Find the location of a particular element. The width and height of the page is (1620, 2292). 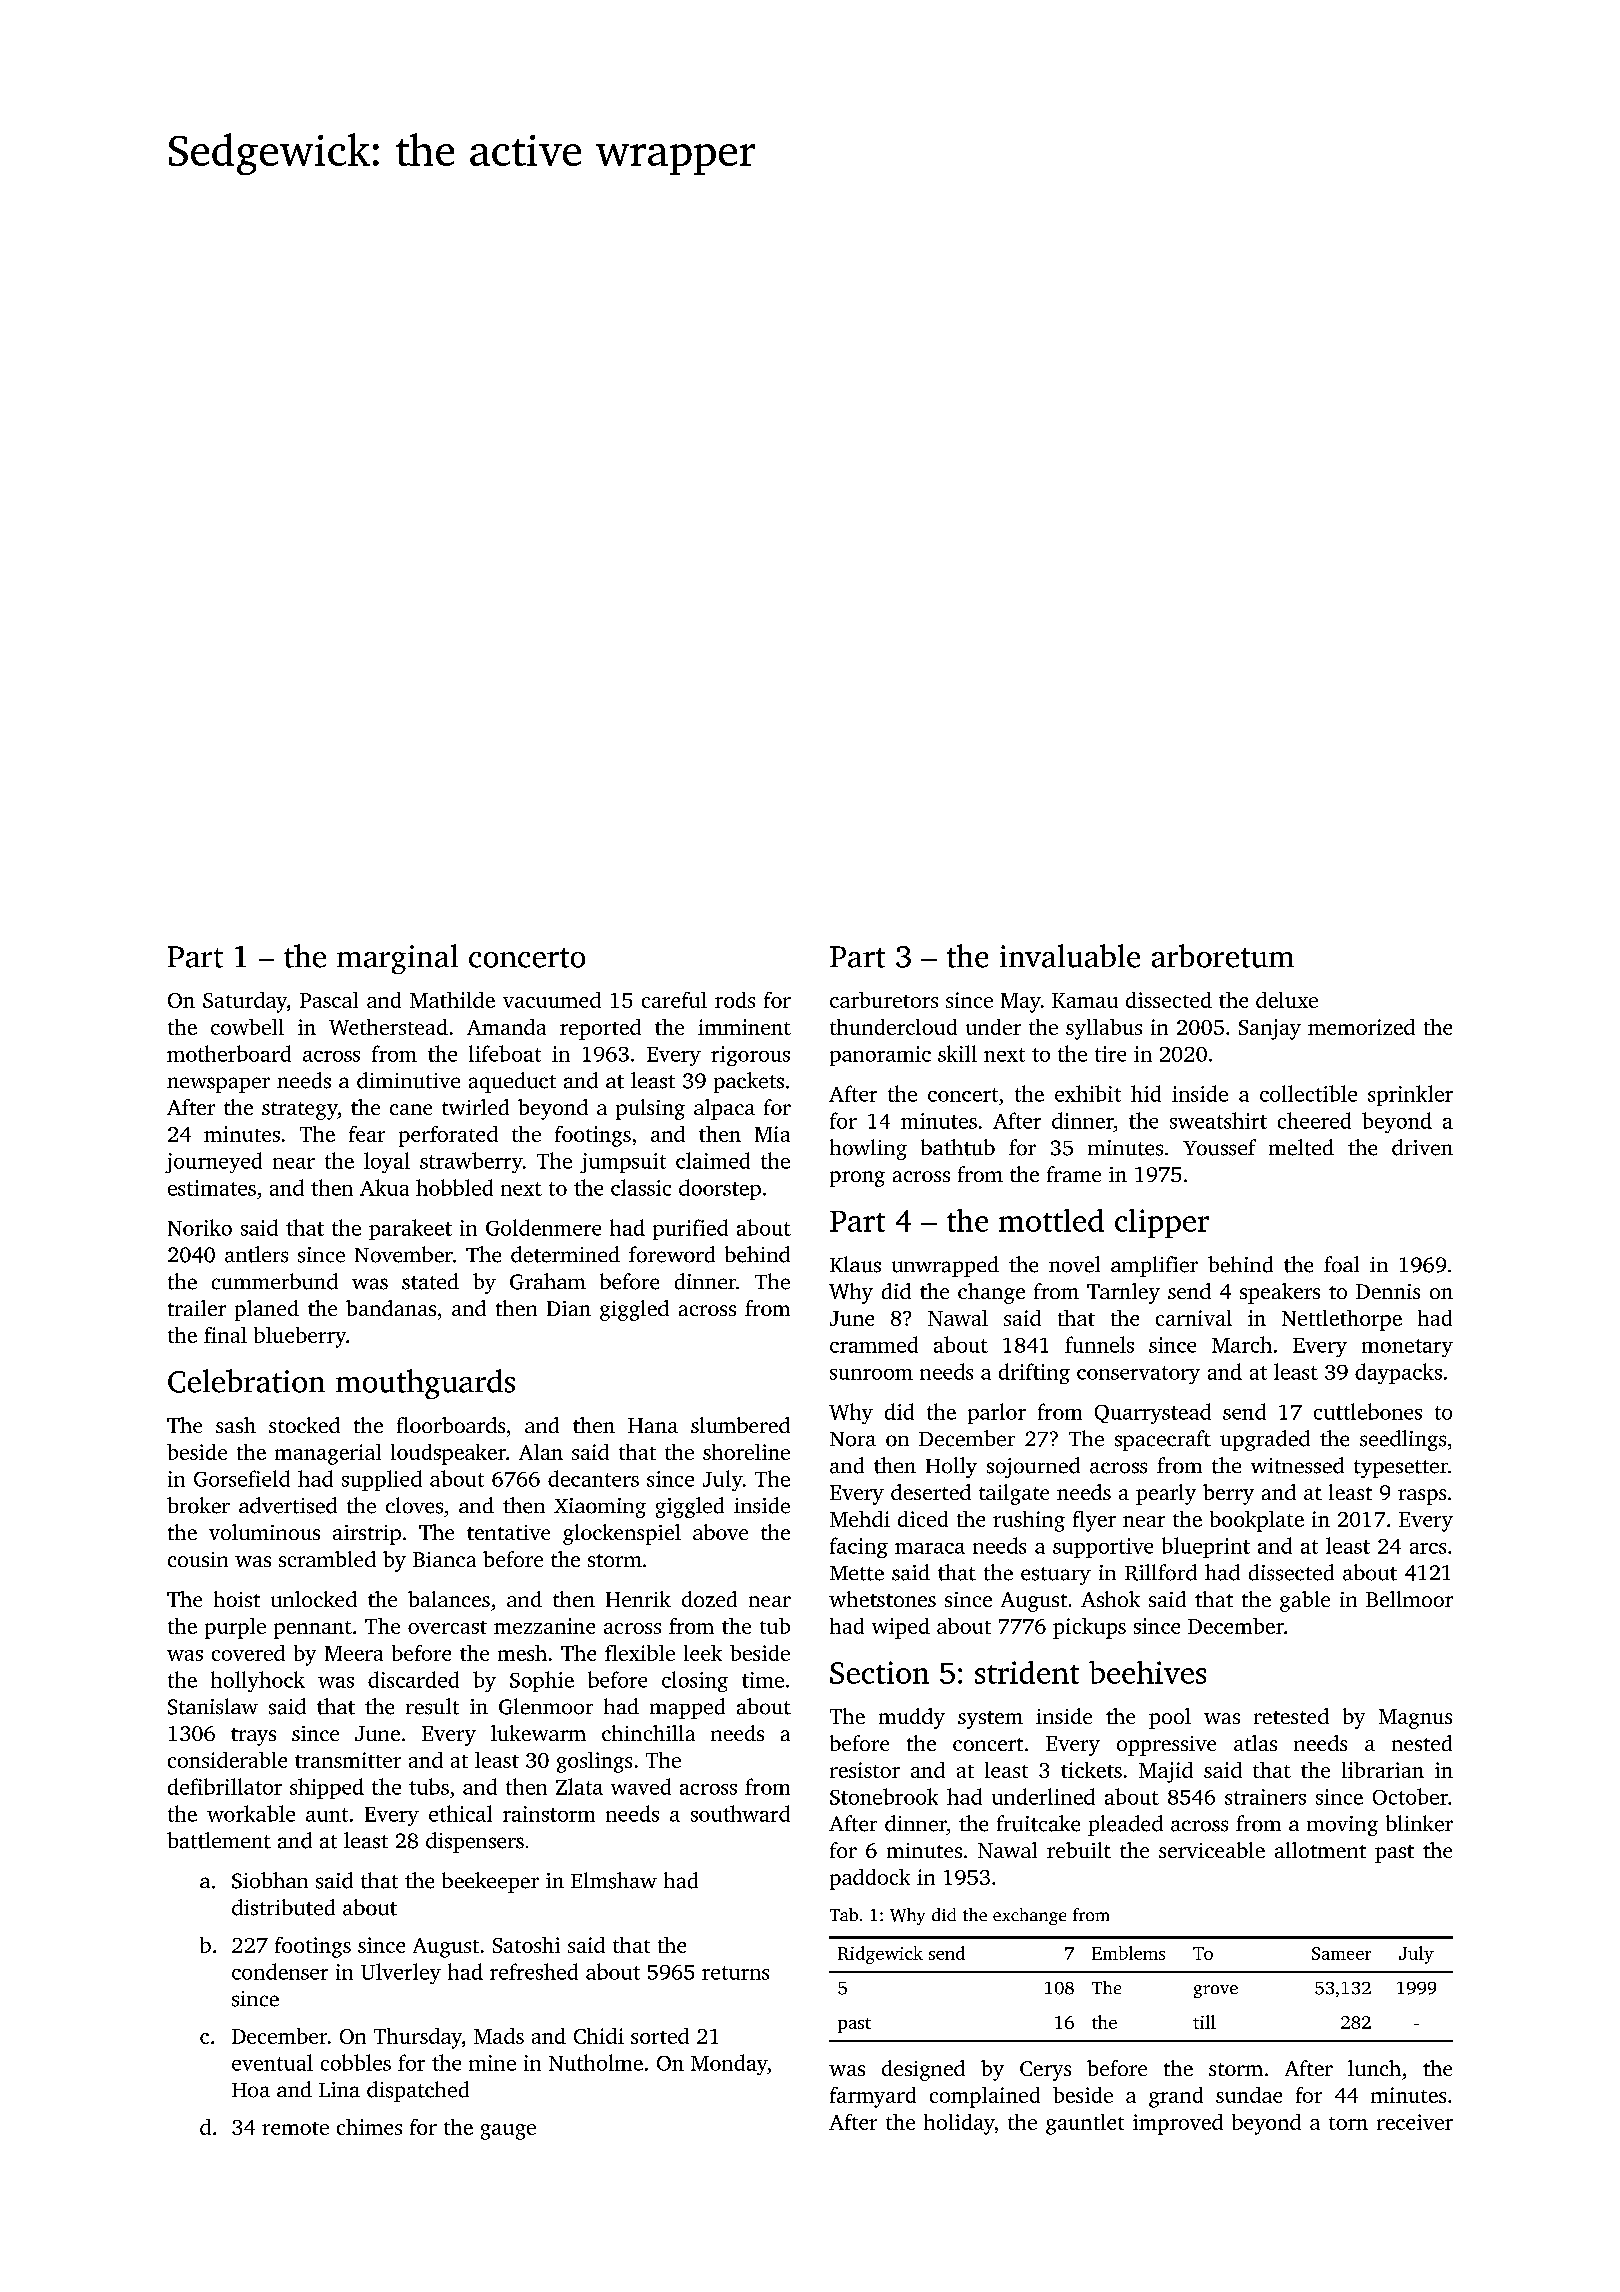

arcs is located at coordinates (1428, 1548).
